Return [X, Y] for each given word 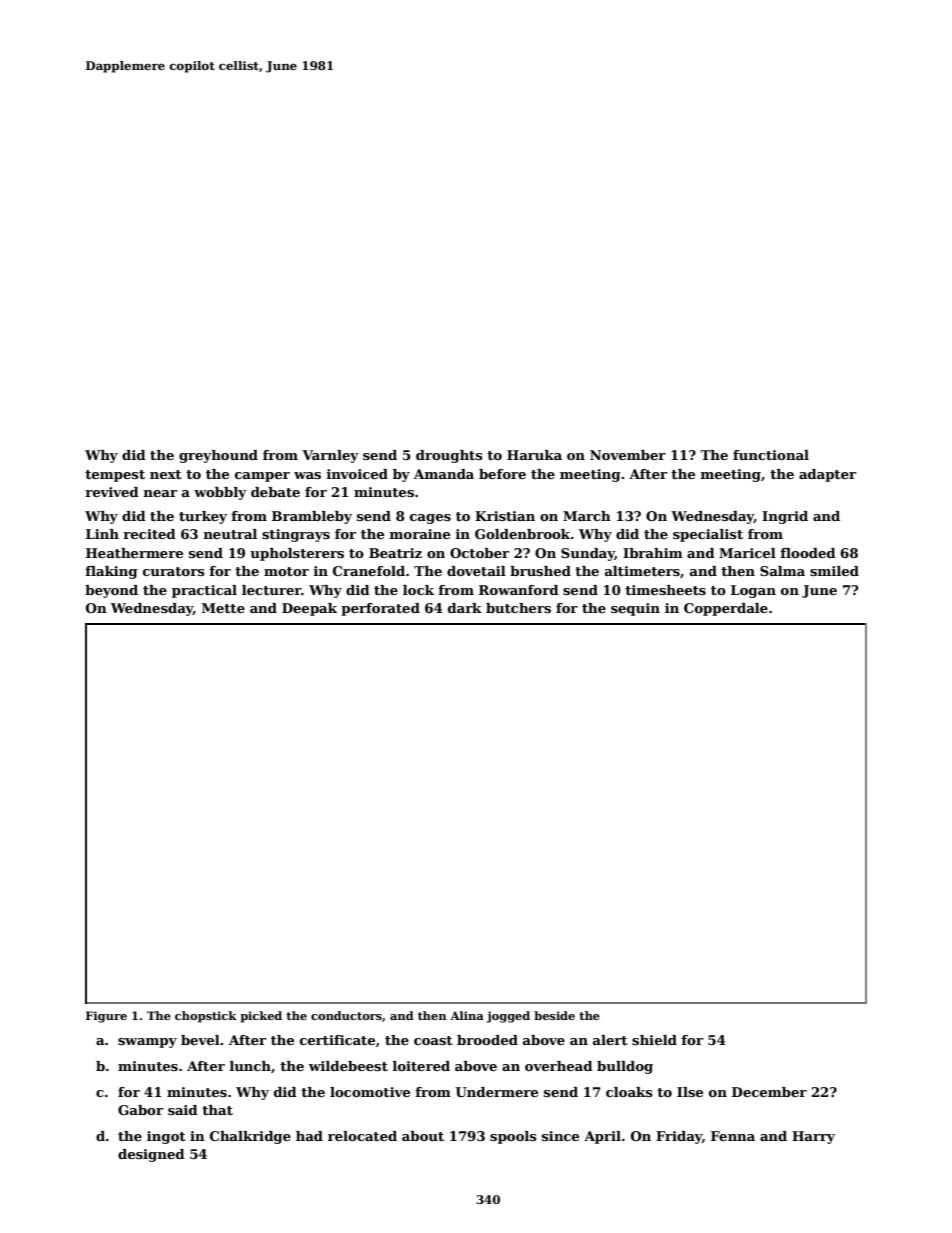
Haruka [534, 455]
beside [554, 1015]
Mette [223, 608]
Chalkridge [250, 1137]
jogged [508, 1017]
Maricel [747, 553]
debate [275, 492]
